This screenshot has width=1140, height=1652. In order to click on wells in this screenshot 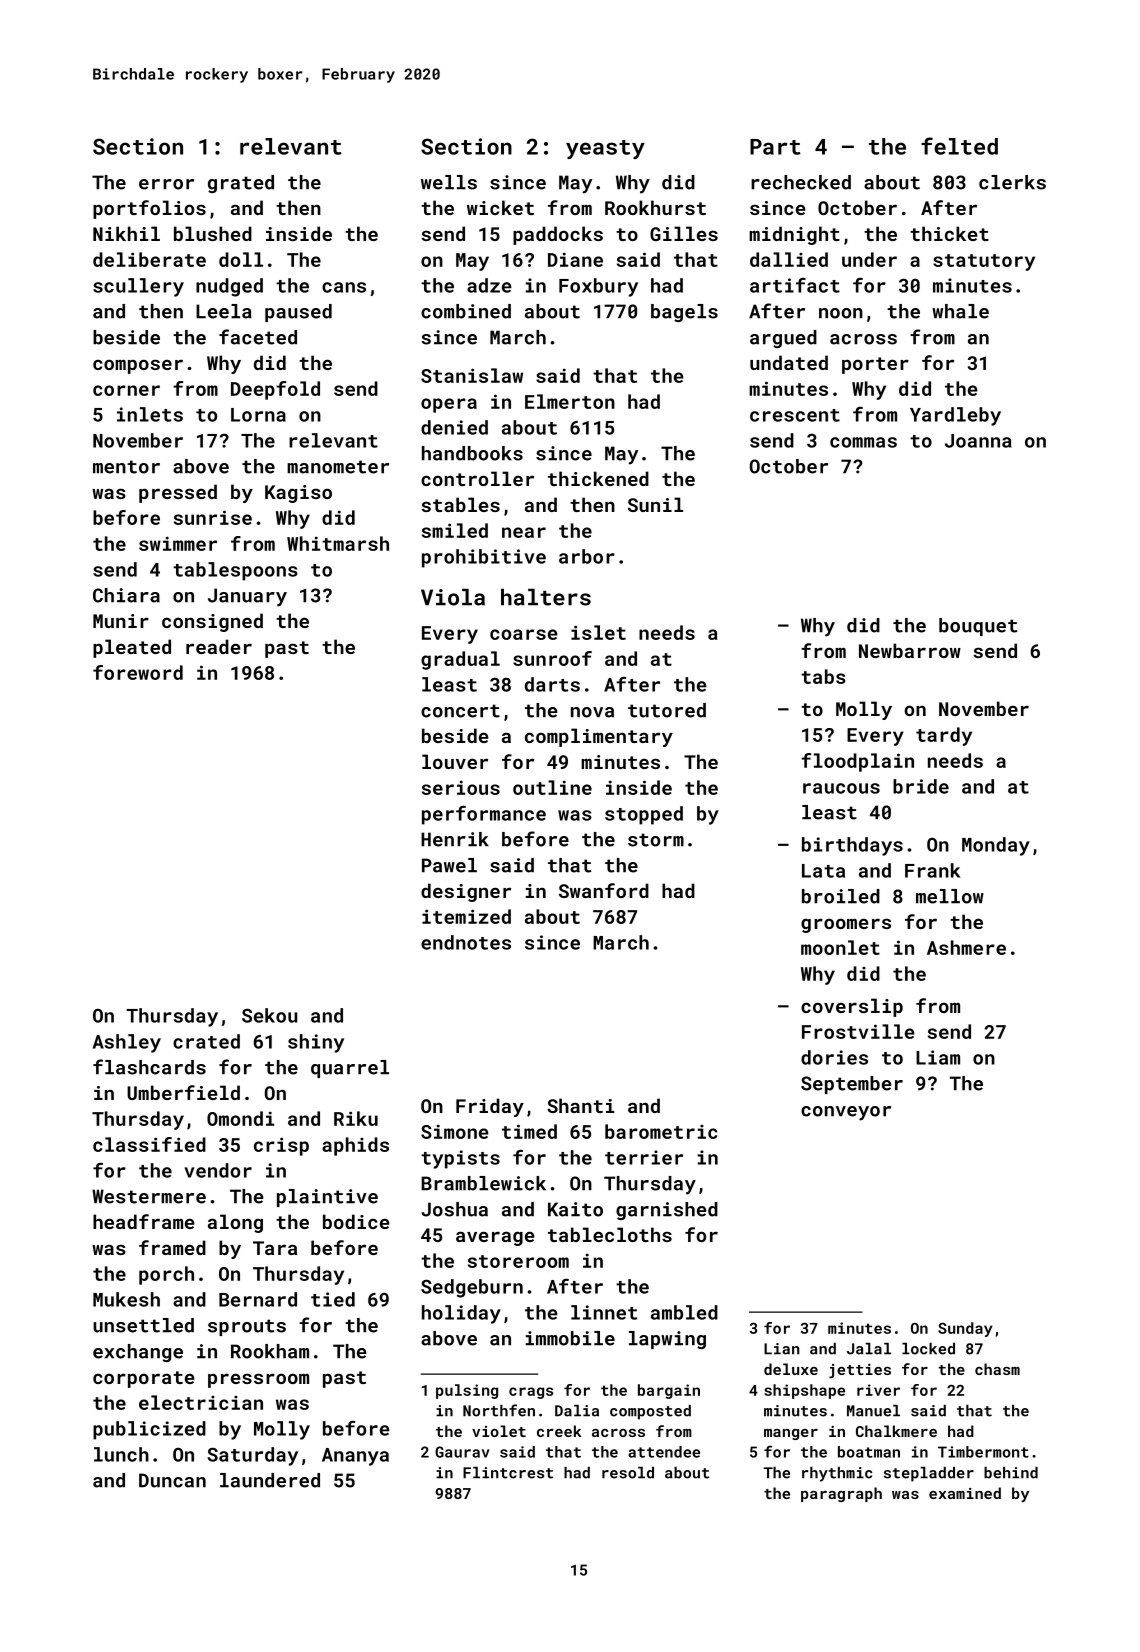, I will do `click(449, 182)`.
